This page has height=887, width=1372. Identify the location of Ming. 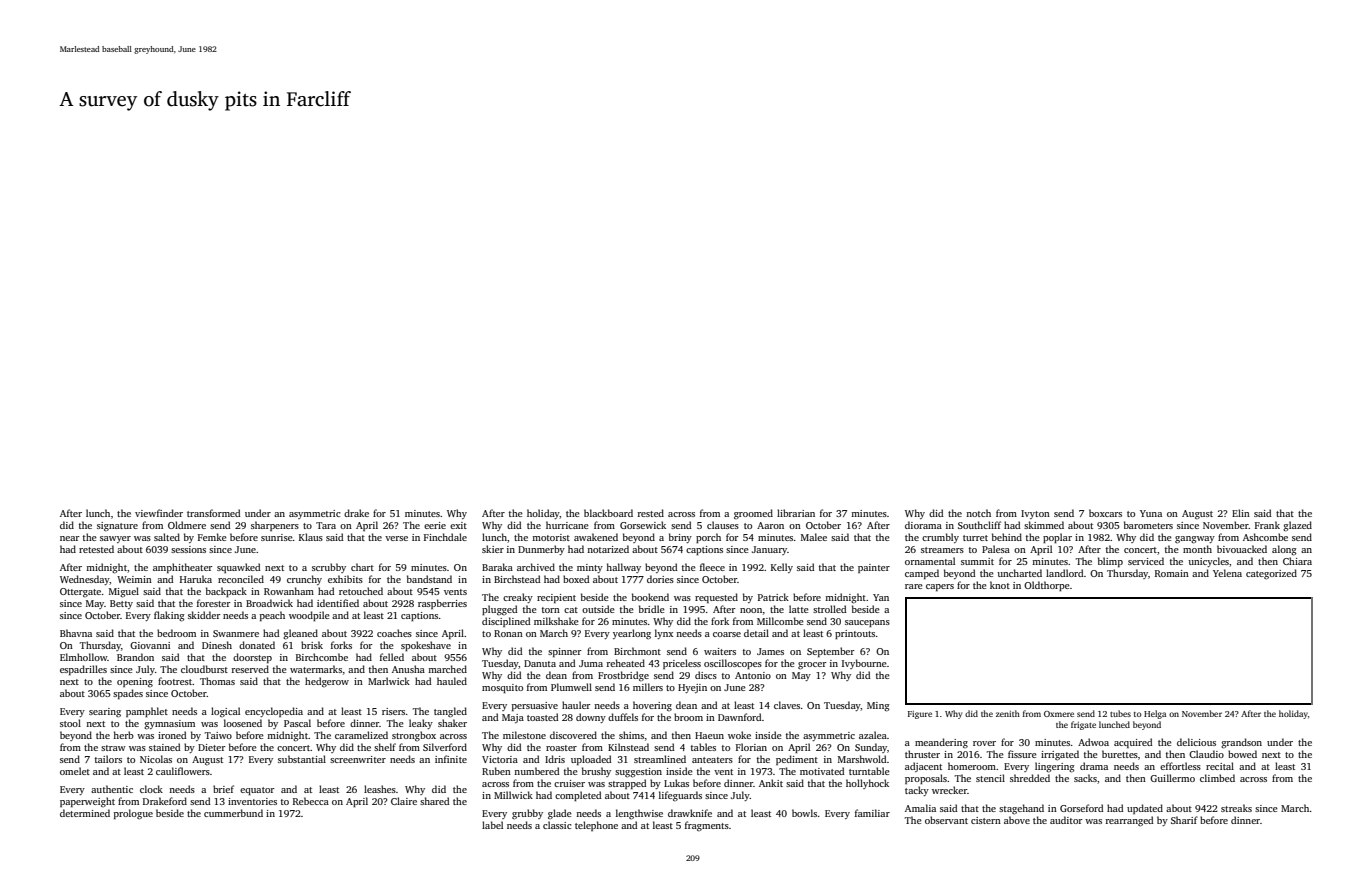
(878, 707).
